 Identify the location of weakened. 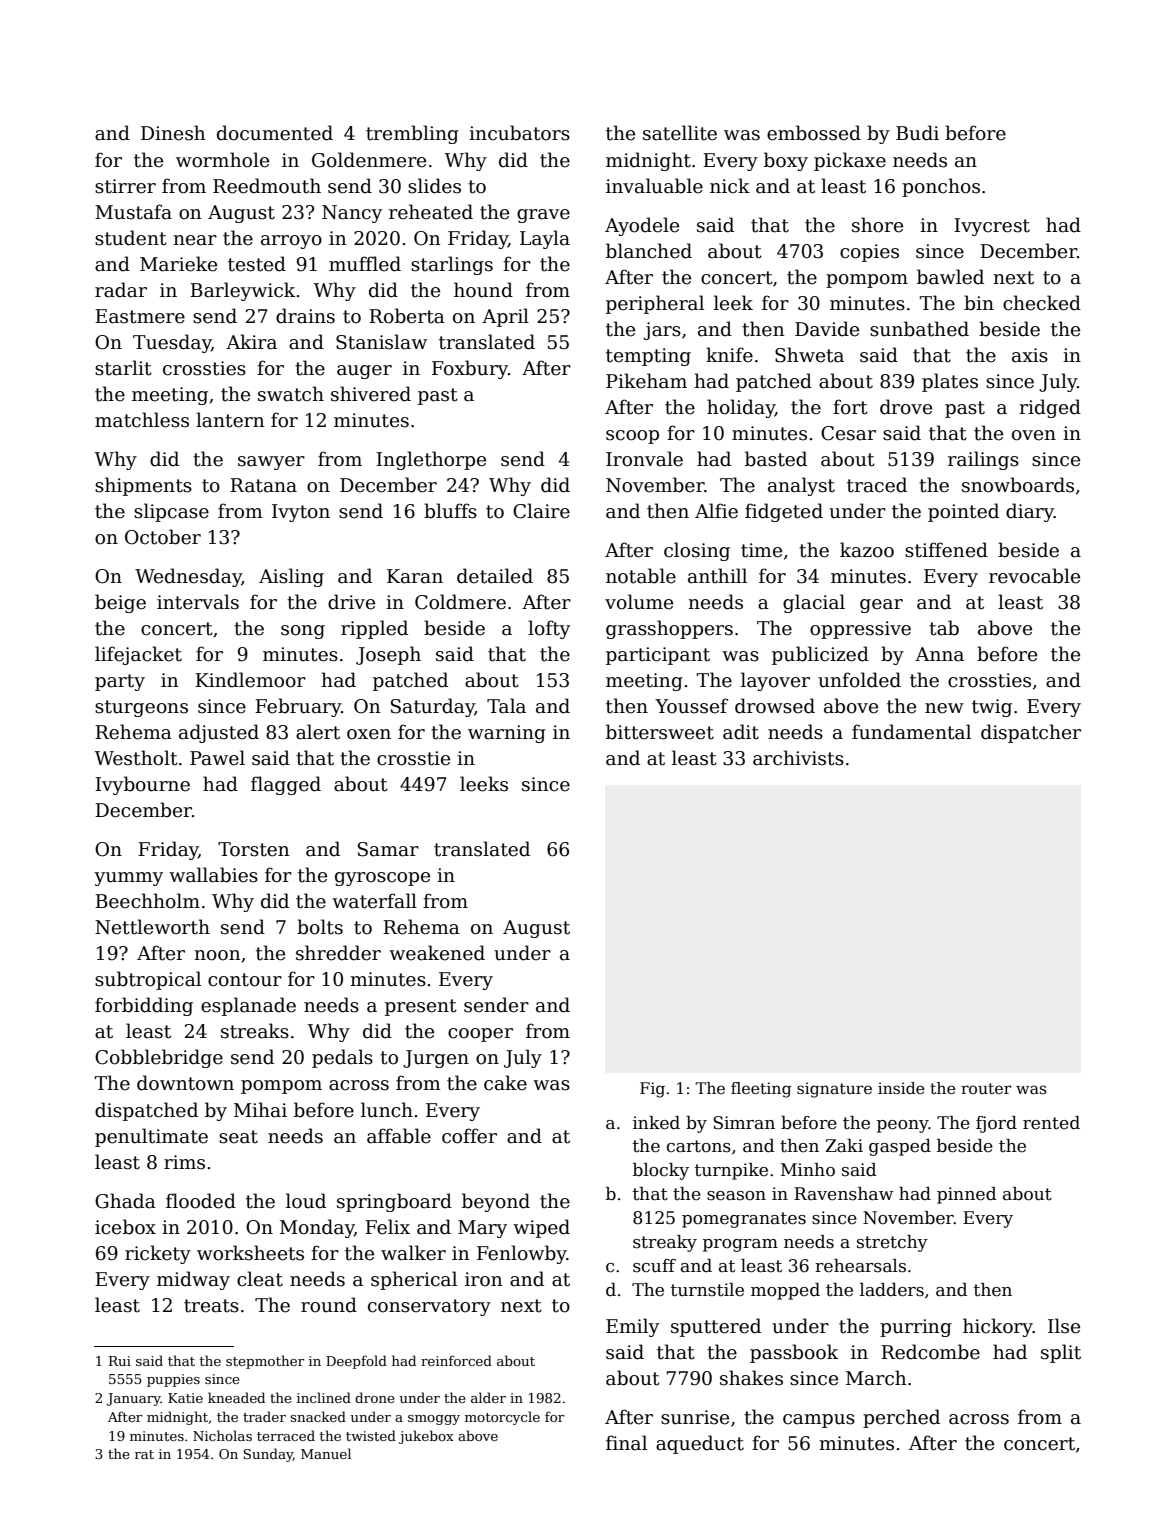
(437, 953).
